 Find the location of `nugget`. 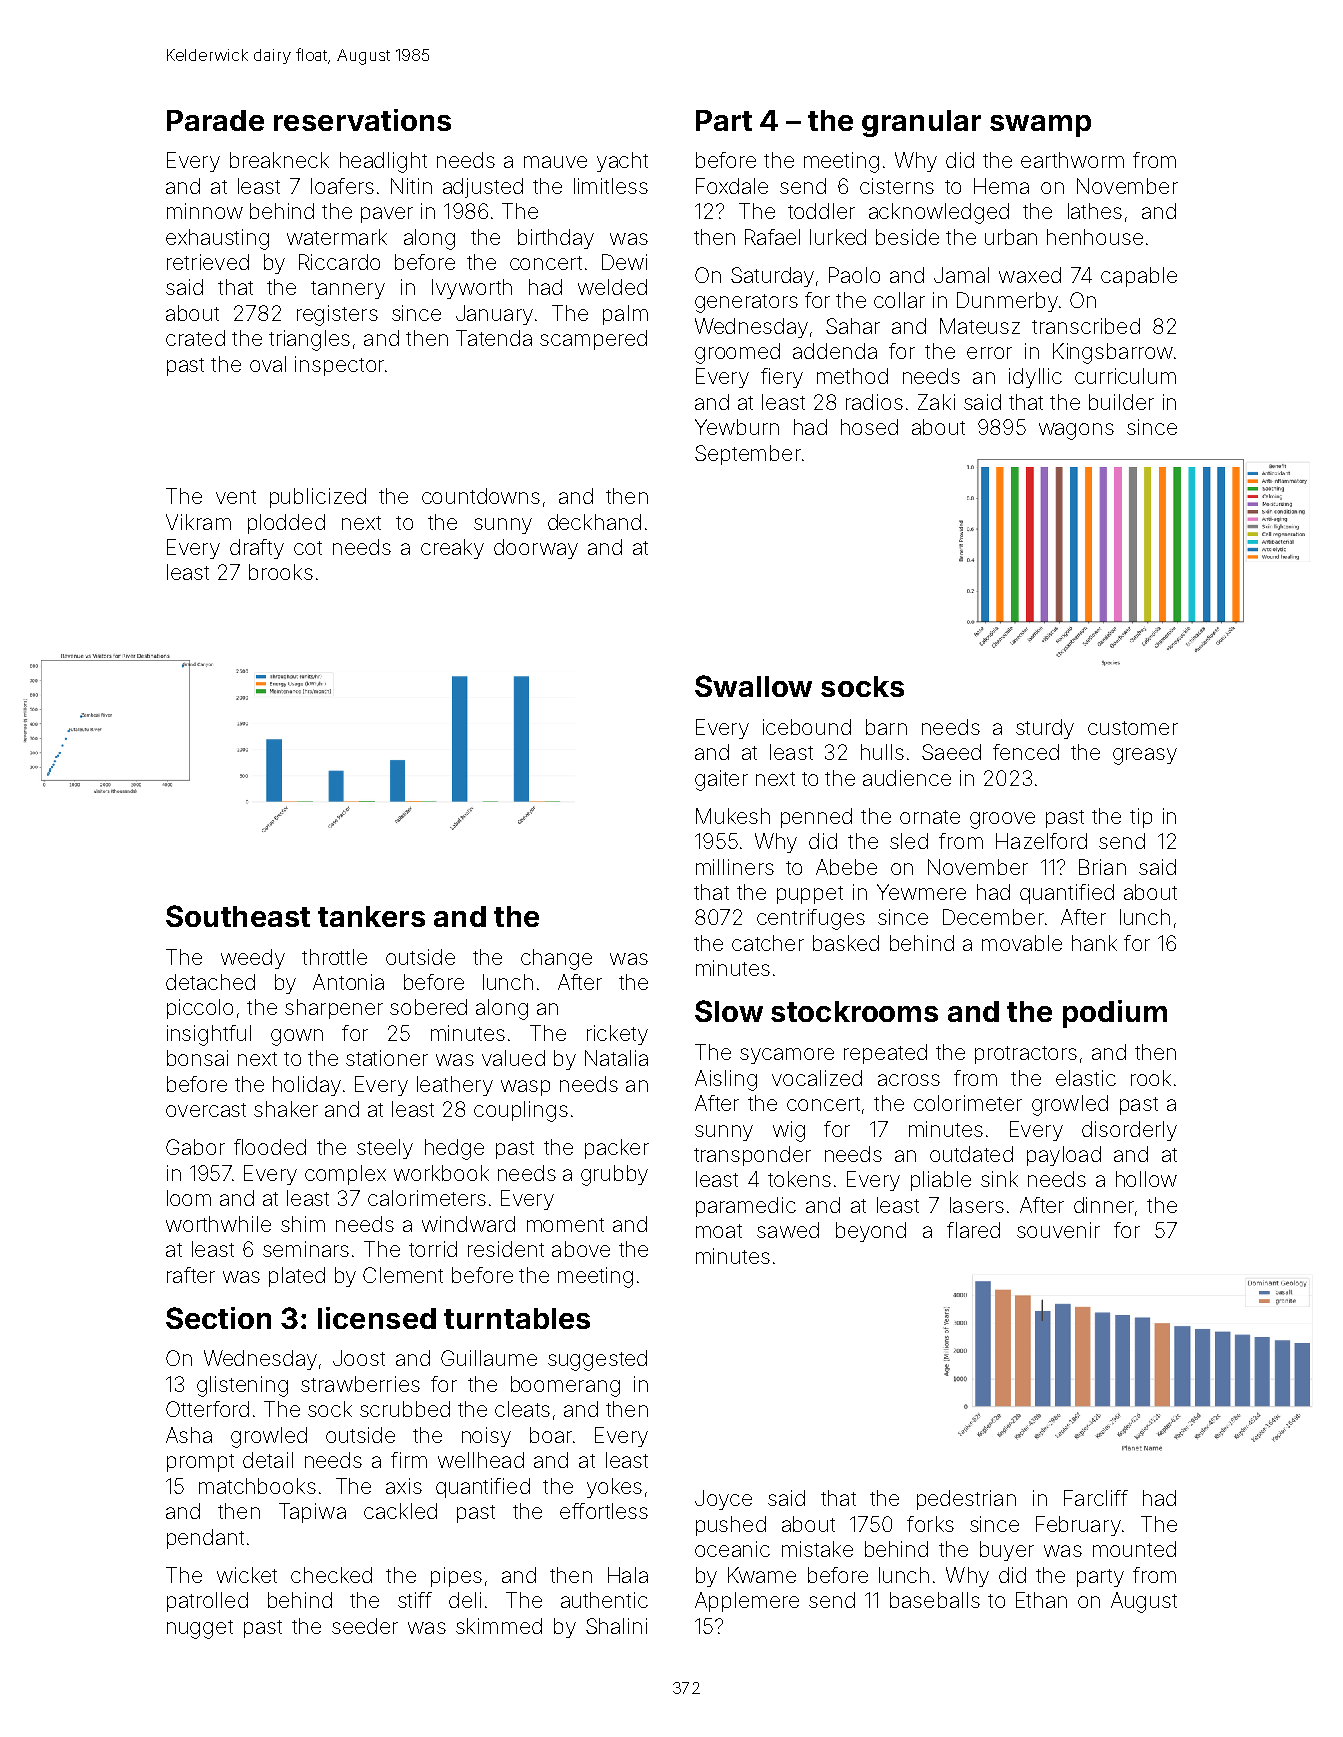

nugget is located at coordinates (200, 1629).
